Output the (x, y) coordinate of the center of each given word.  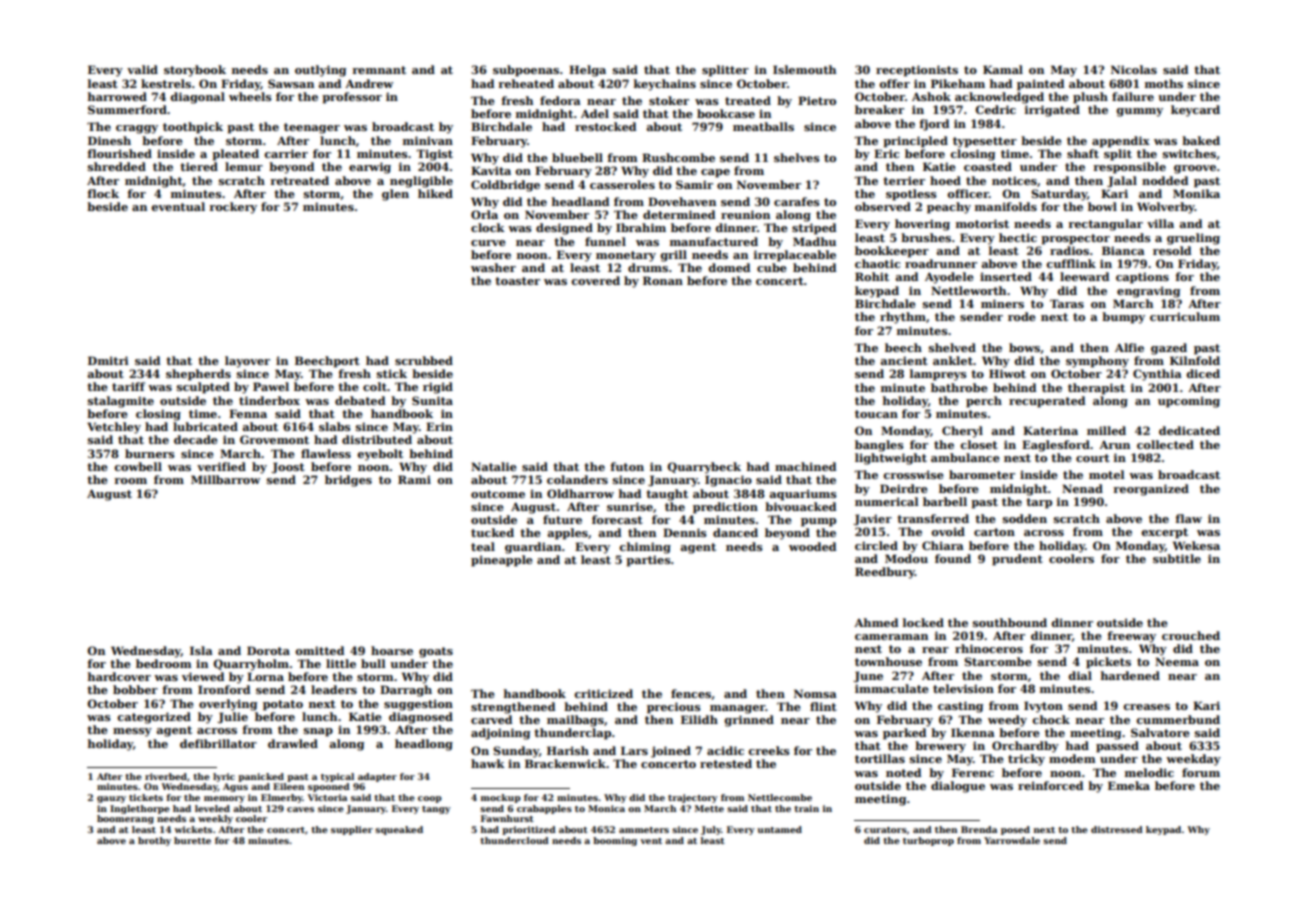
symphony (1097, 362)
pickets (1108, 663)
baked (1201, 140)
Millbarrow (225, 479)
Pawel (271, 386)
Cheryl (962, 432)
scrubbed (424, 360)
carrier (286, 153)
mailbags (575, 721)
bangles (879, 446)
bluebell (577, 157)
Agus (235, 787)
